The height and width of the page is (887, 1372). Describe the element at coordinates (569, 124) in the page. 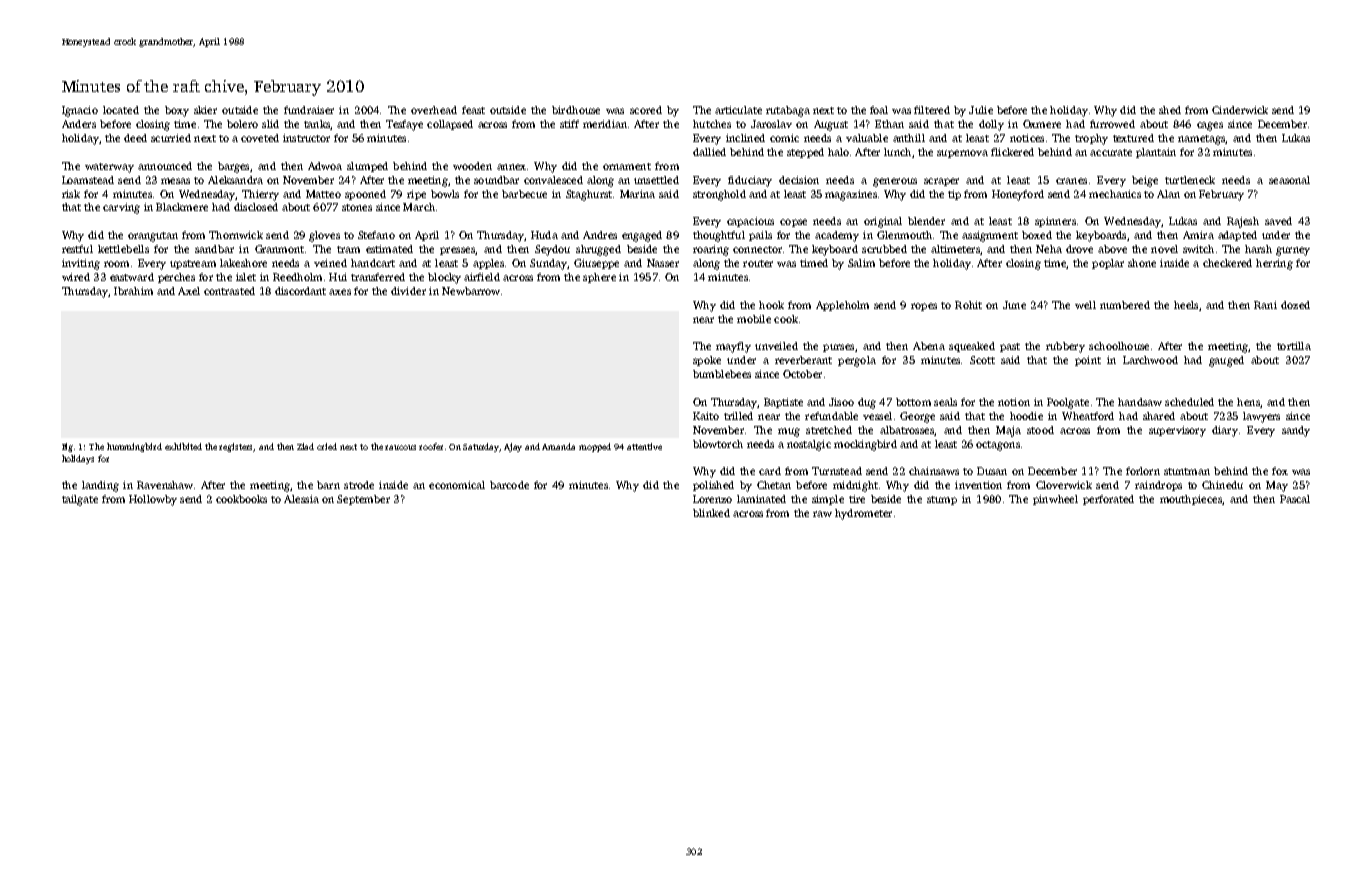

I see `stiff` at that location.
